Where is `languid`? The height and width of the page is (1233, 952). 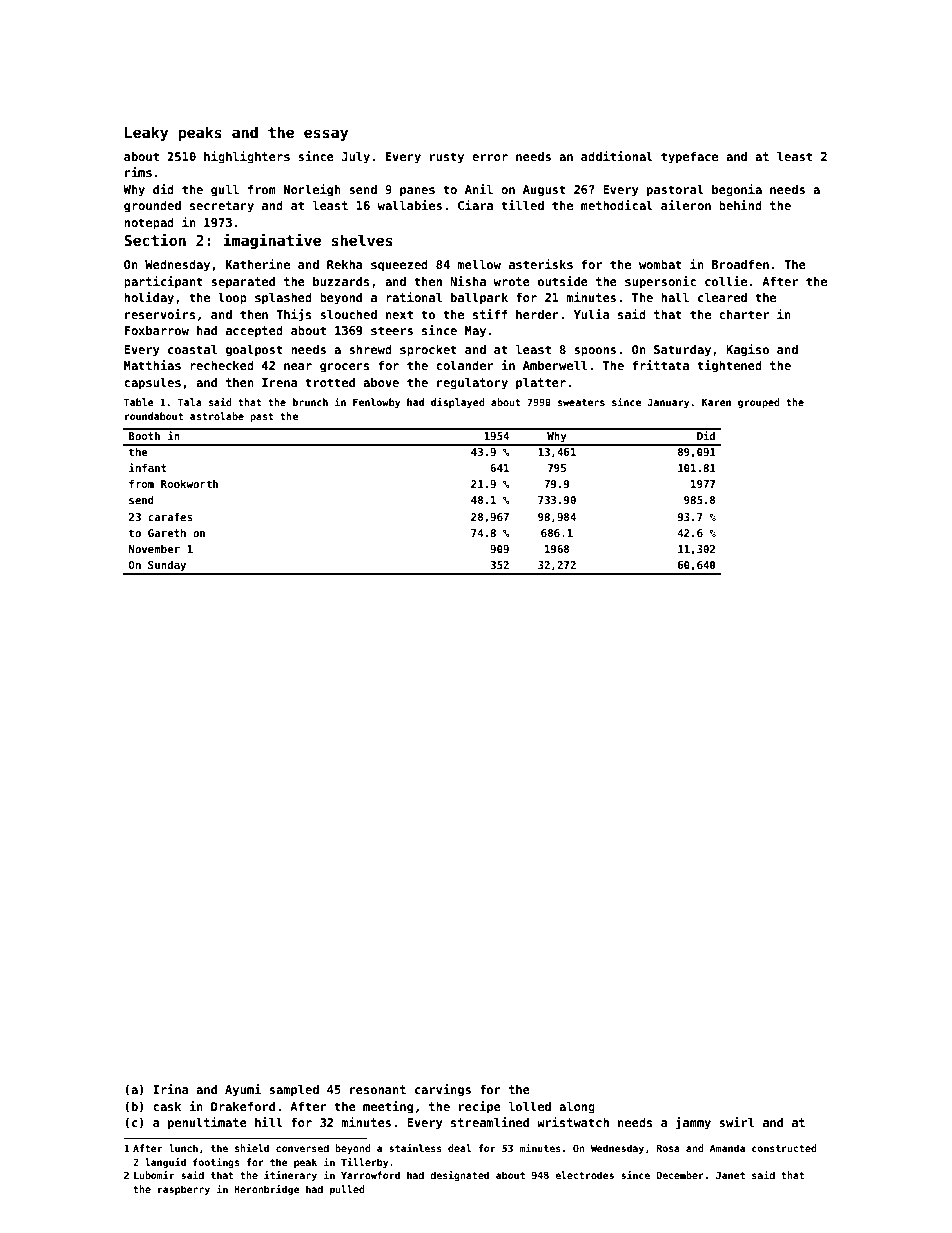 languid is located at coordinates (165, 1163).
